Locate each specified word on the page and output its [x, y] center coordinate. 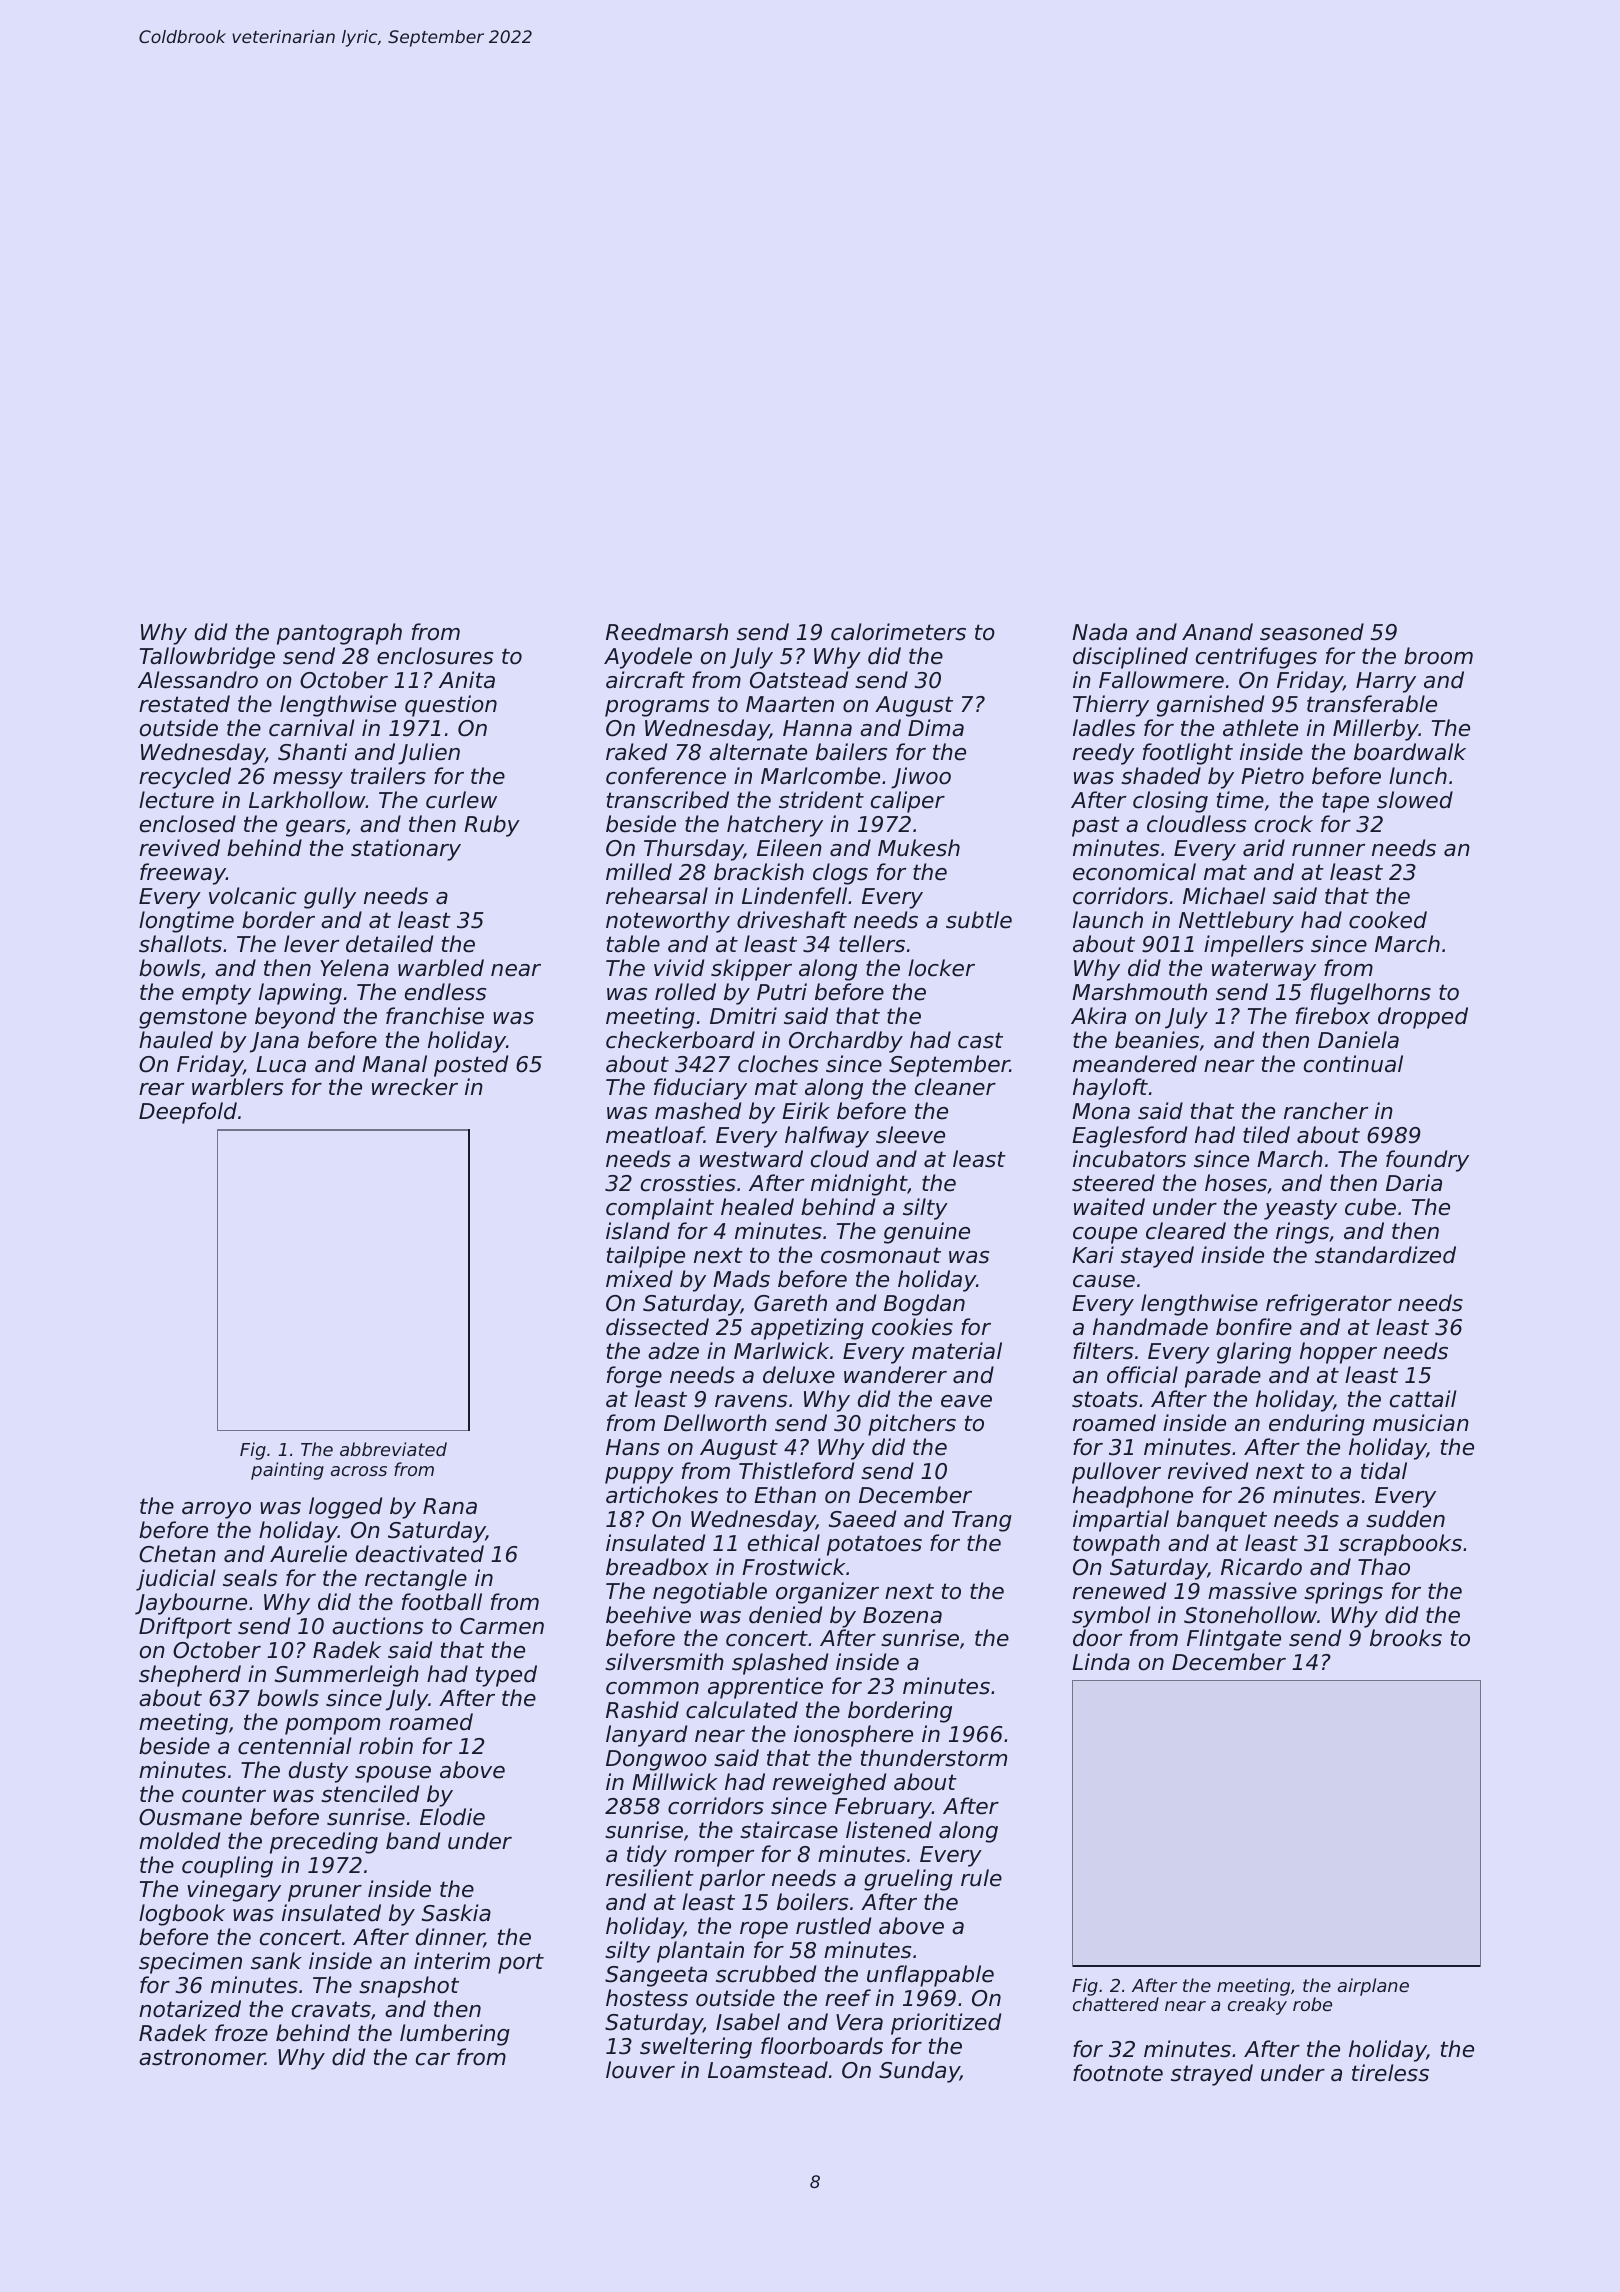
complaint [660, 1209]
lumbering [455, 2035]
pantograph [339, 634]
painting [287, 1471]
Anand [1217, 632]
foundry [1427, 1161]
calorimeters [898, 632]
